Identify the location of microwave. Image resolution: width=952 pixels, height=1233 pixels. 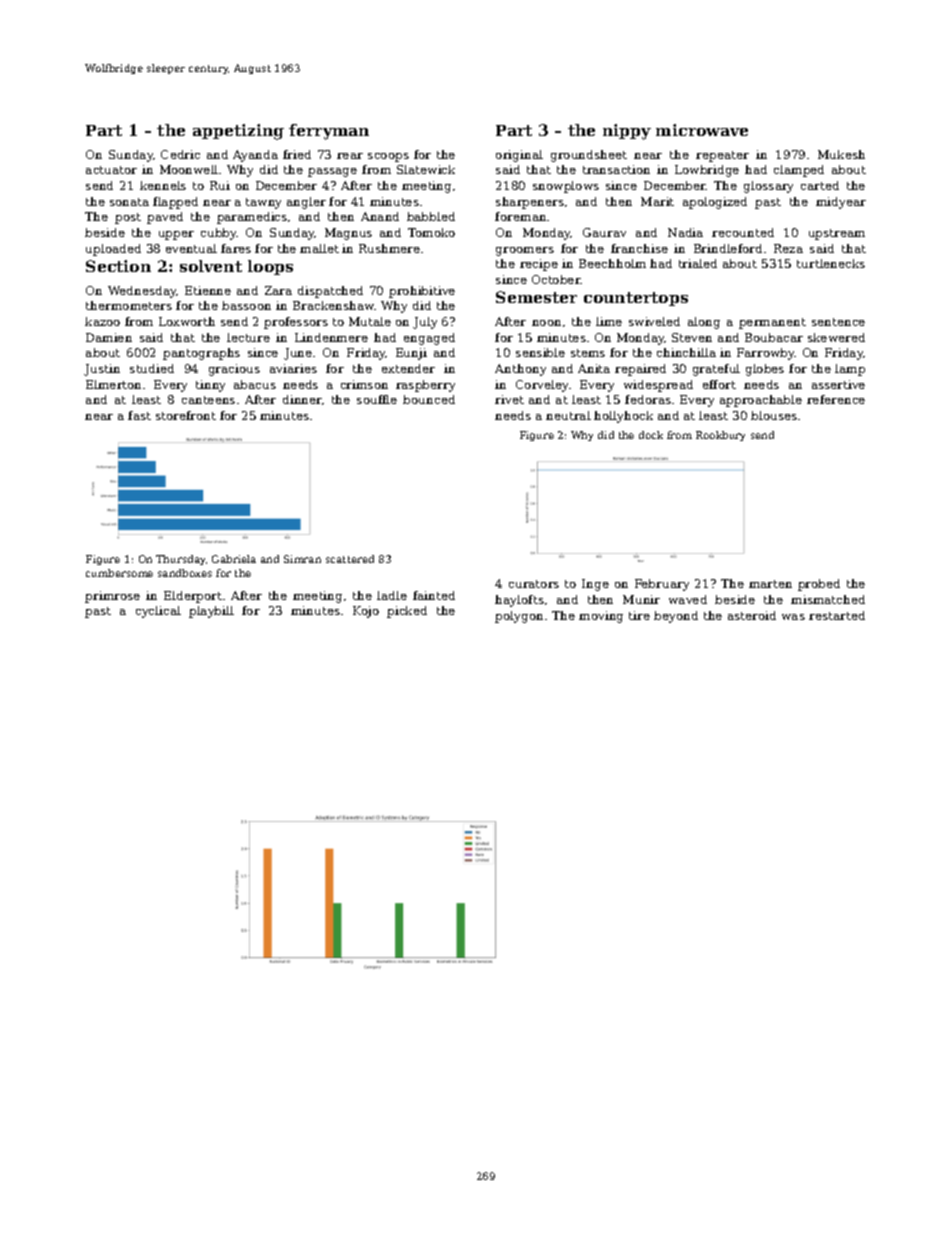
(702, 130).
